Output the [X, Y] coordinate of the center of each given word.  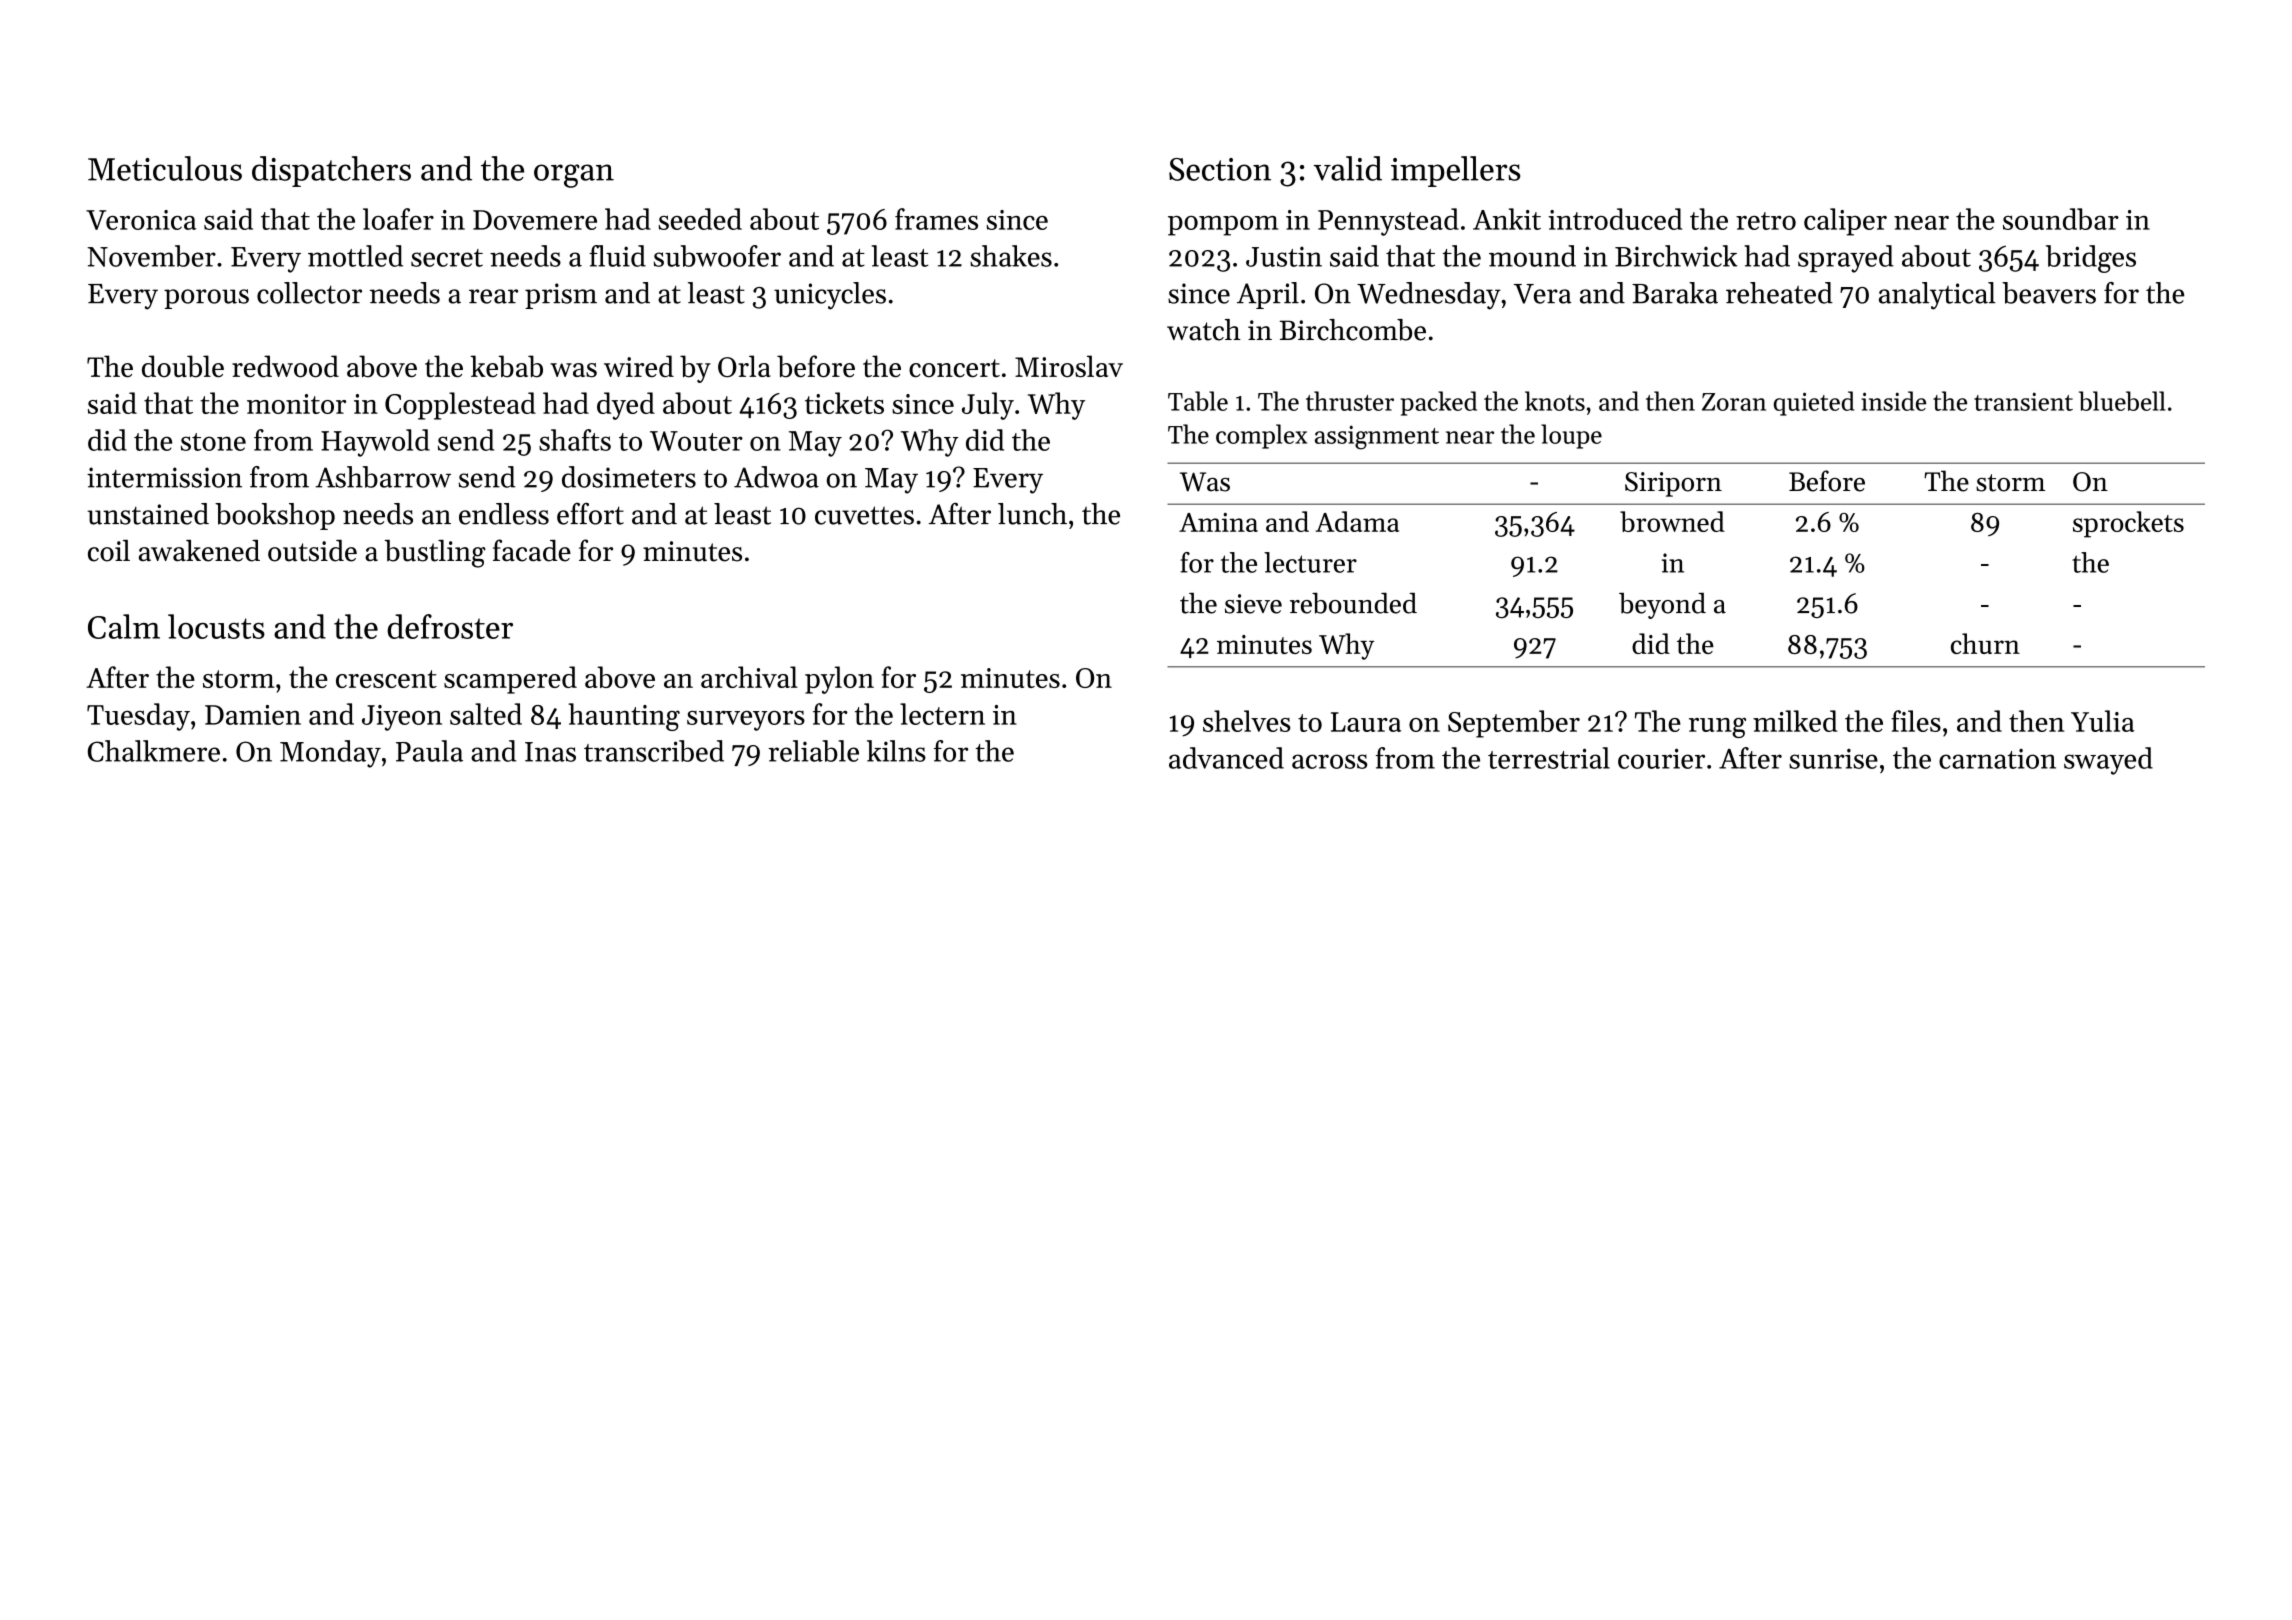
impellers [1455, 171]
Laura [1366, 722]
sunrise [1833, 759]
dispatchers [331, 171]
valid [1348, 168]
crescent [386, 679]
